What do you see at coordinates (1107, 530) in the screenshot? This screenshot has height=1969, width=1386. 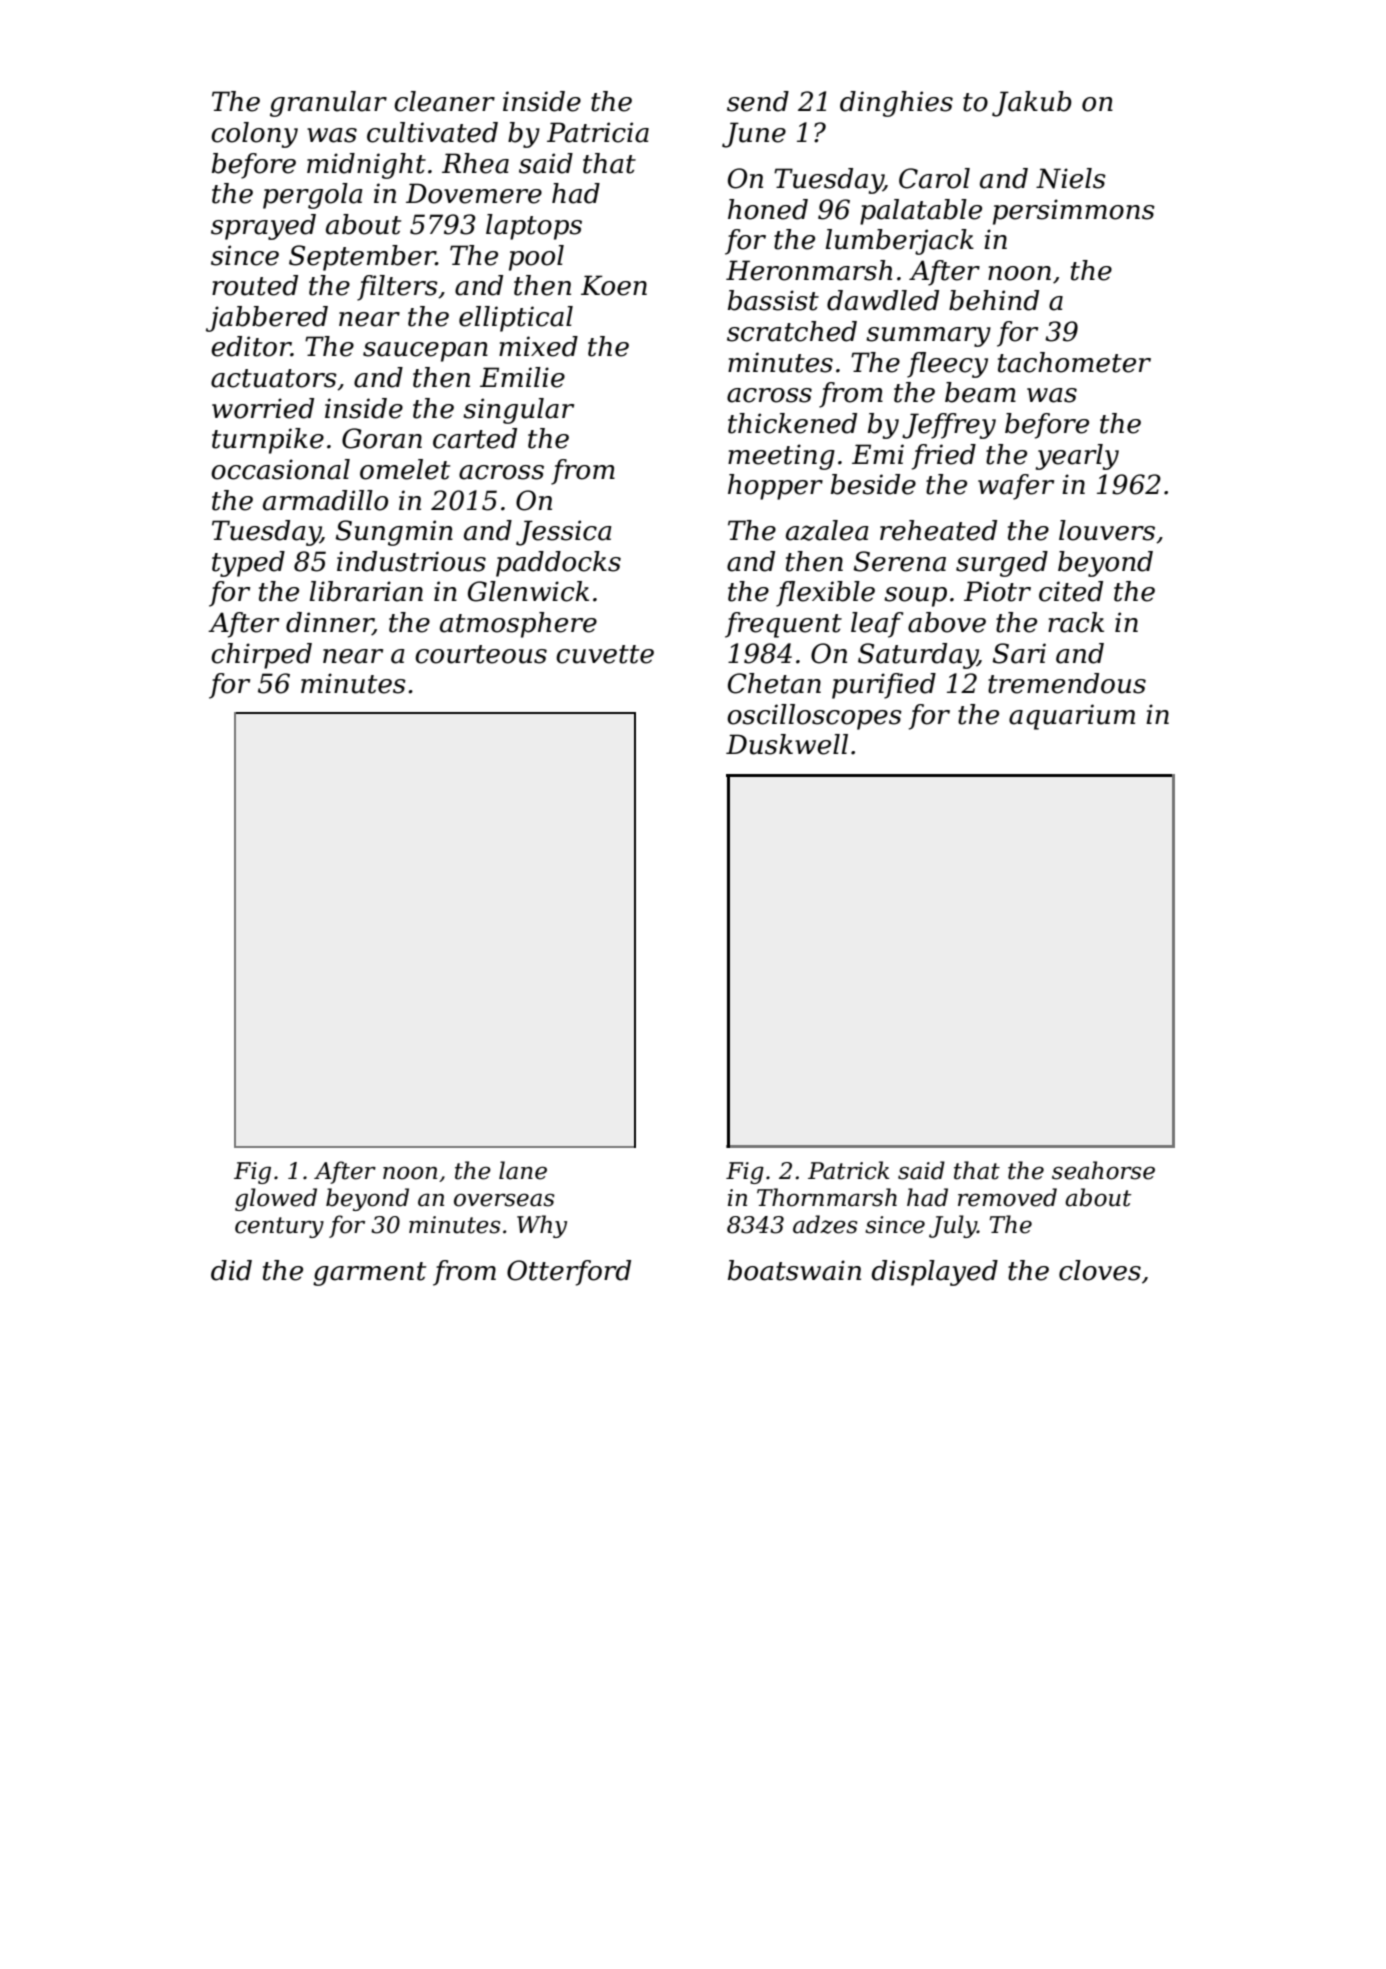 I see `louvers` at bounding box center [1107, 530].
